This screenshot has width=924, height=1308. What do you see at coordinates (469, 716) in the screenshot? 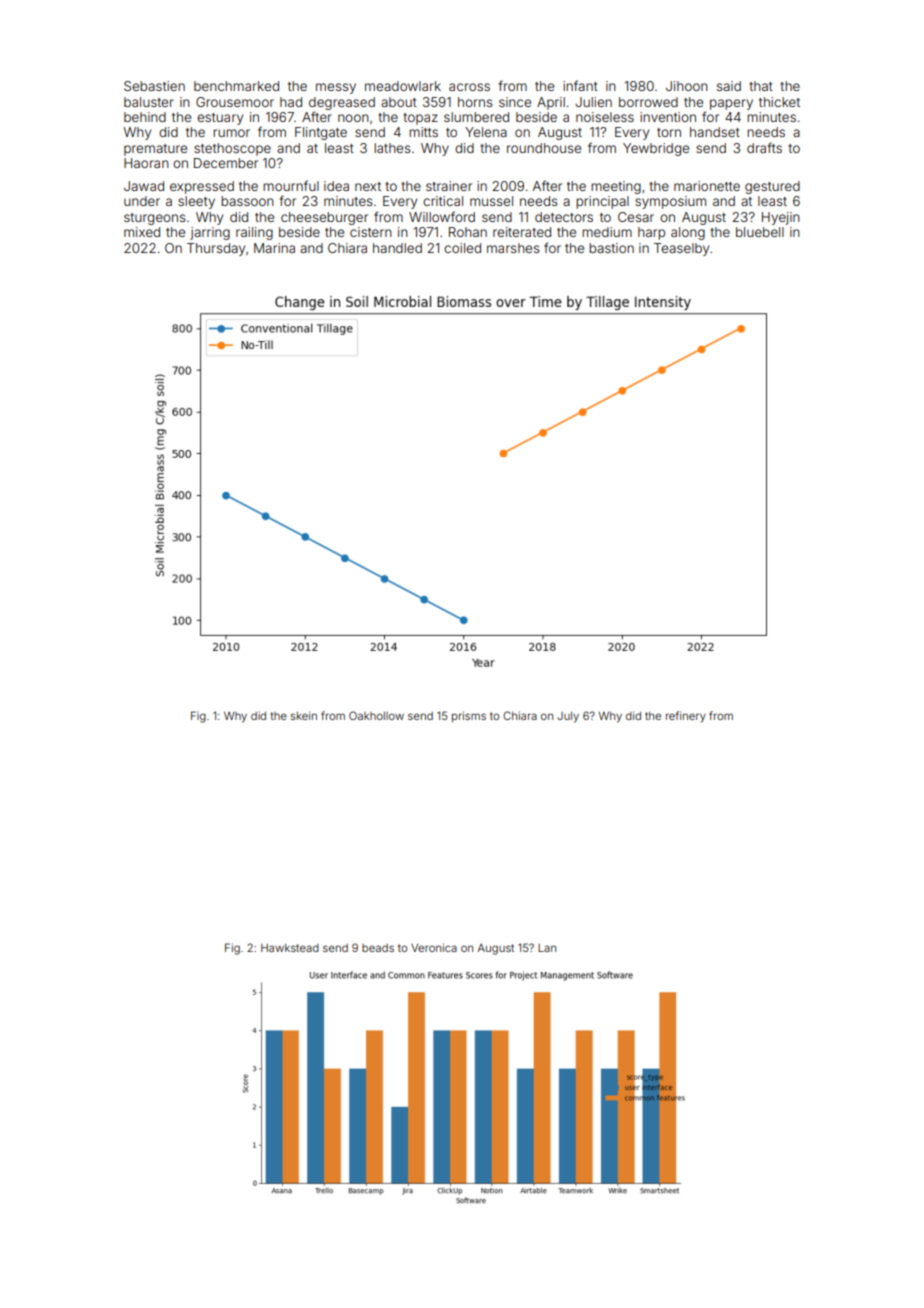
I see `prisms` at bounding box center [469, 716].
